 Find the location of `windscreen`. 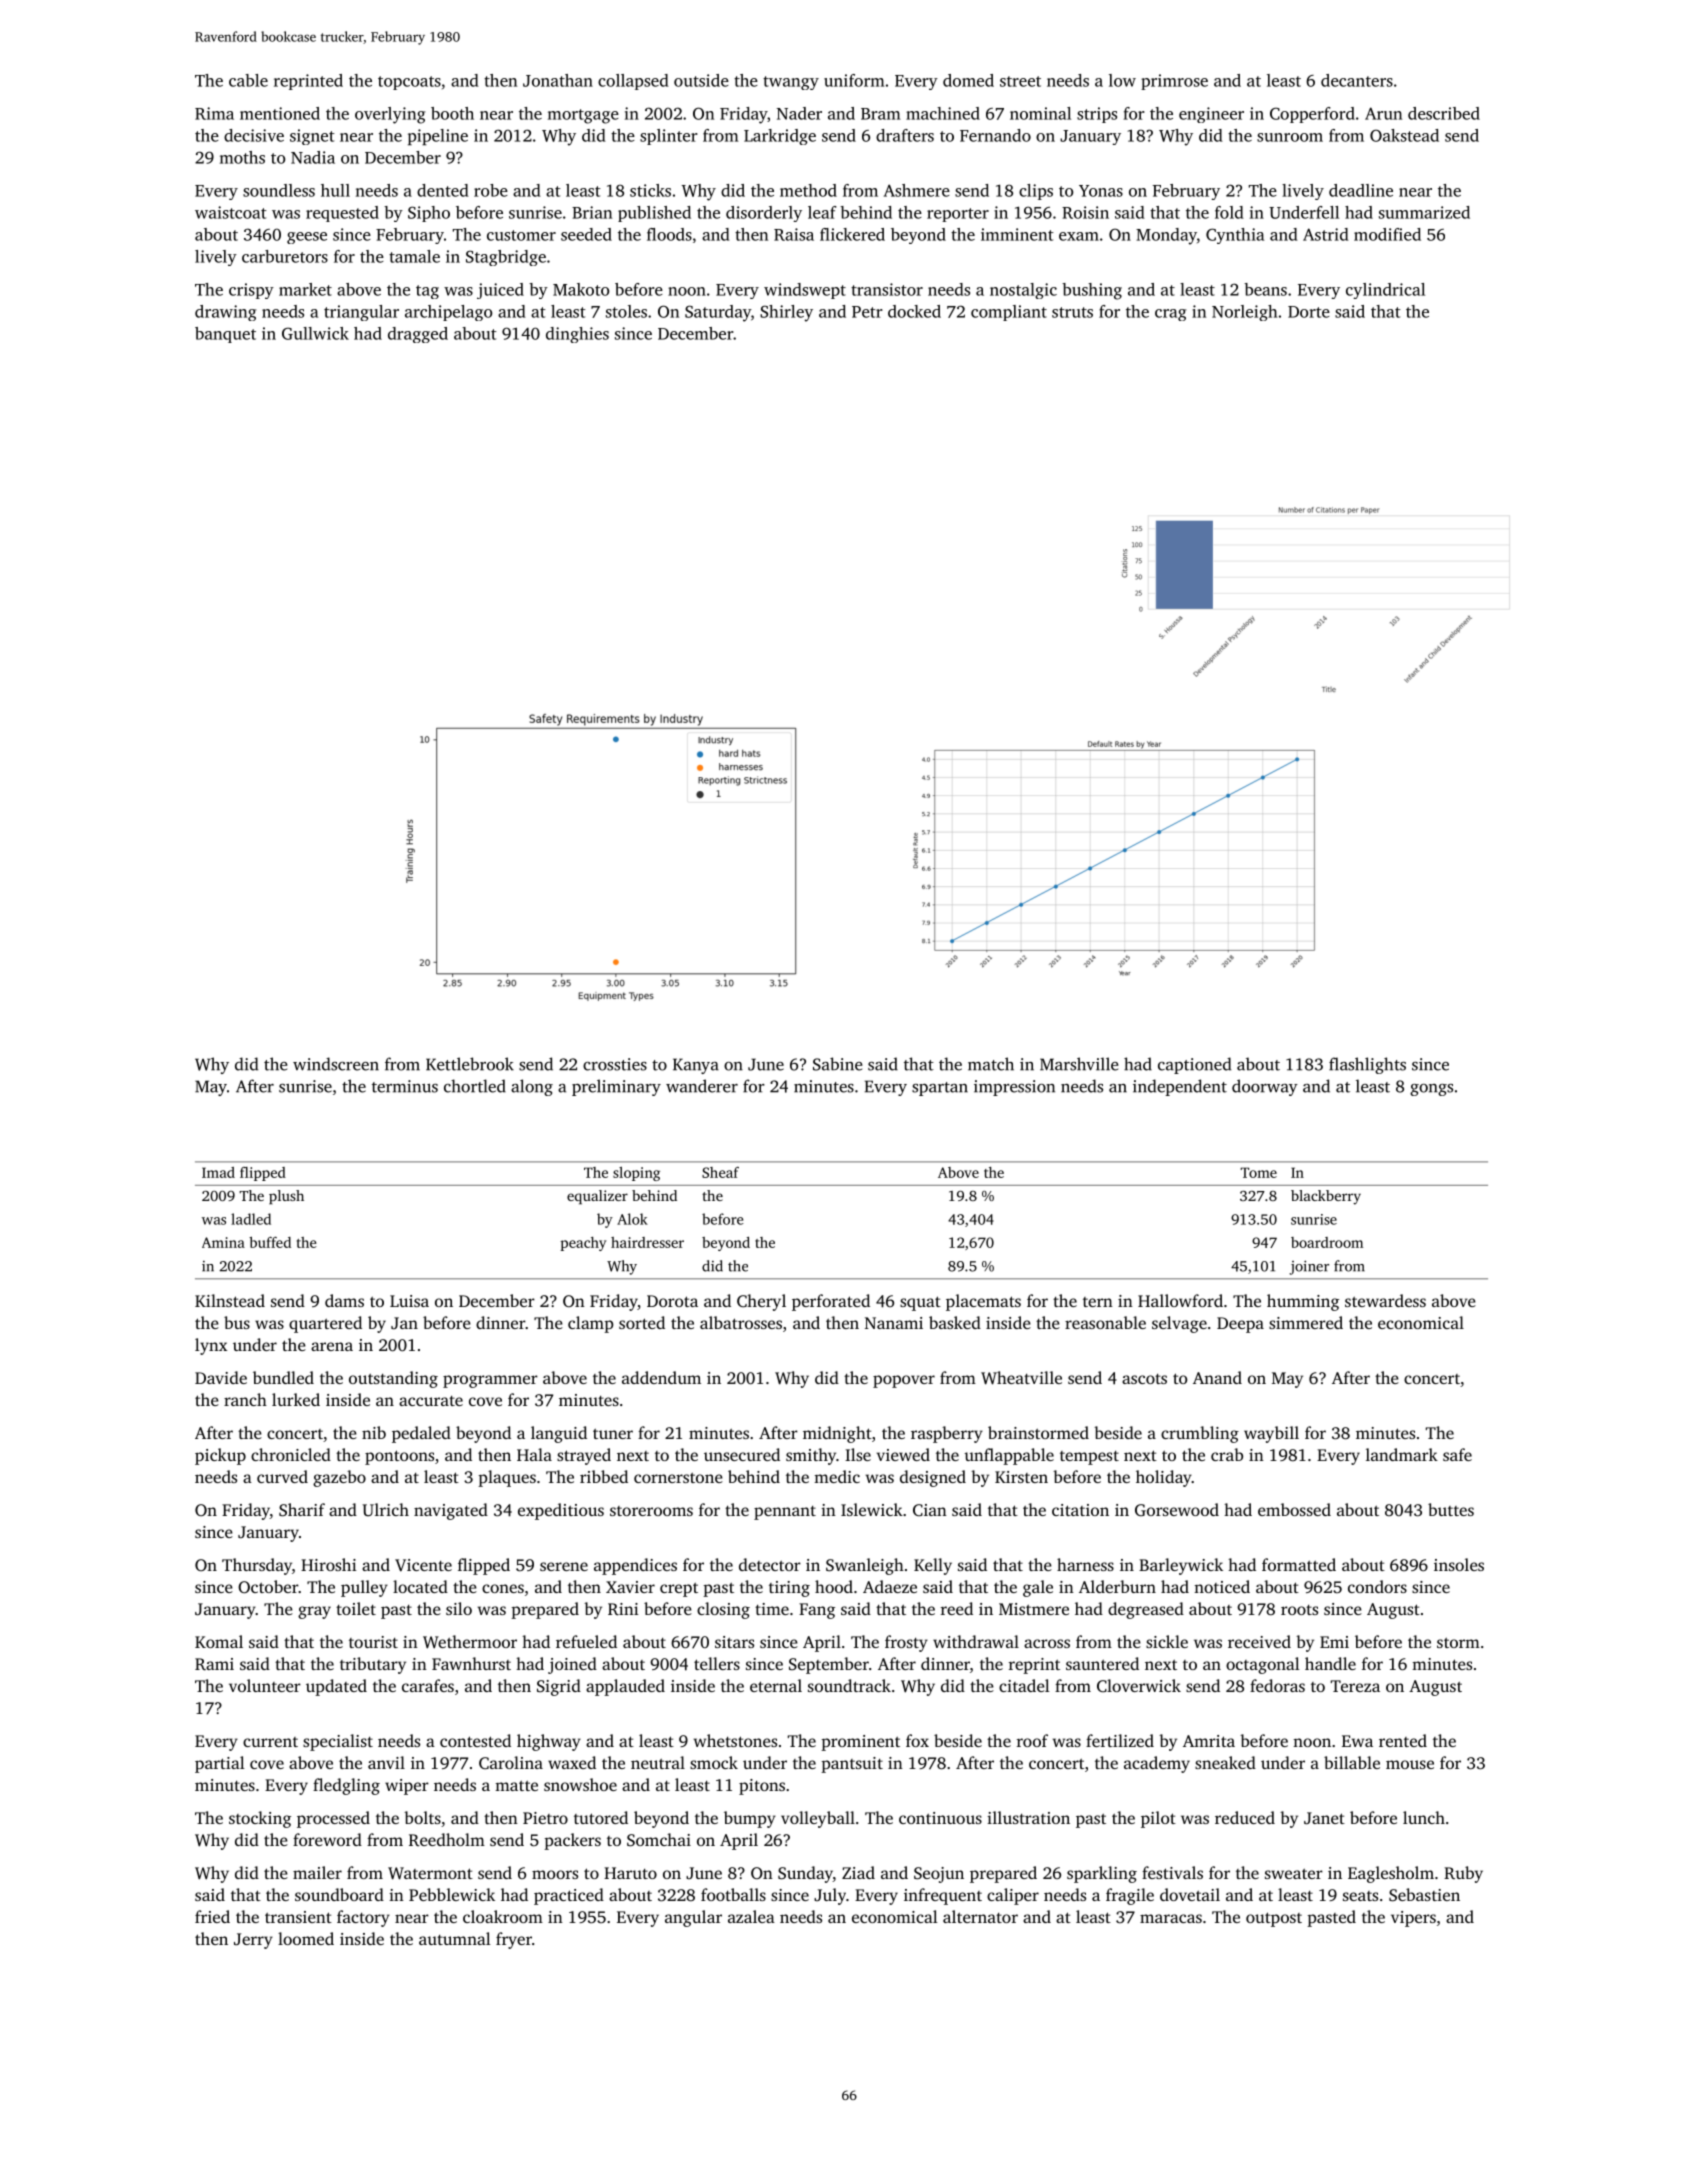

windscreen is located at coordinates (336, 1064).
